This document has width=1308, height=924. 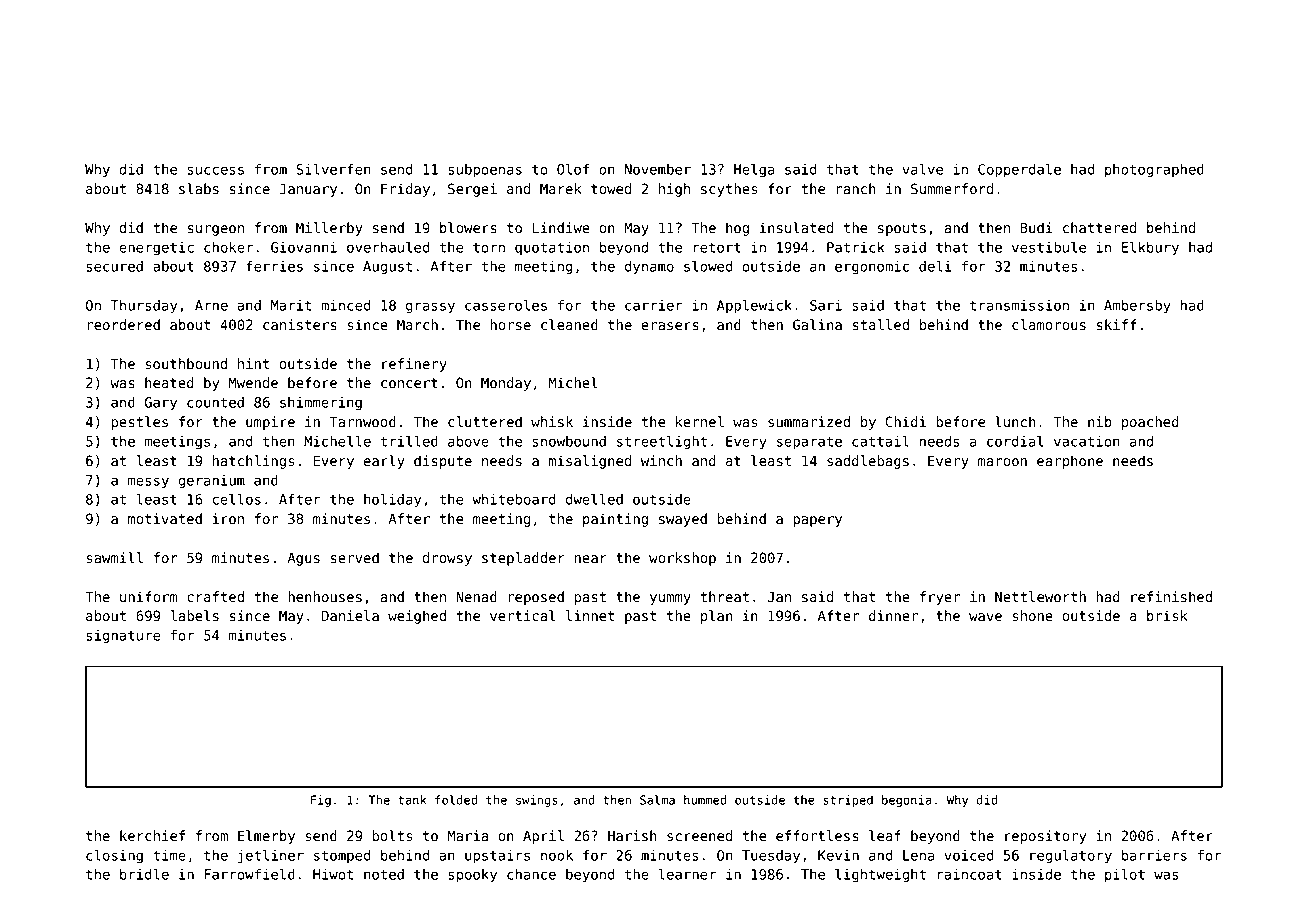 What do you see at coordinates (485, 422) in the document?
I see `cluttered` at bounding box center [485, 422].
